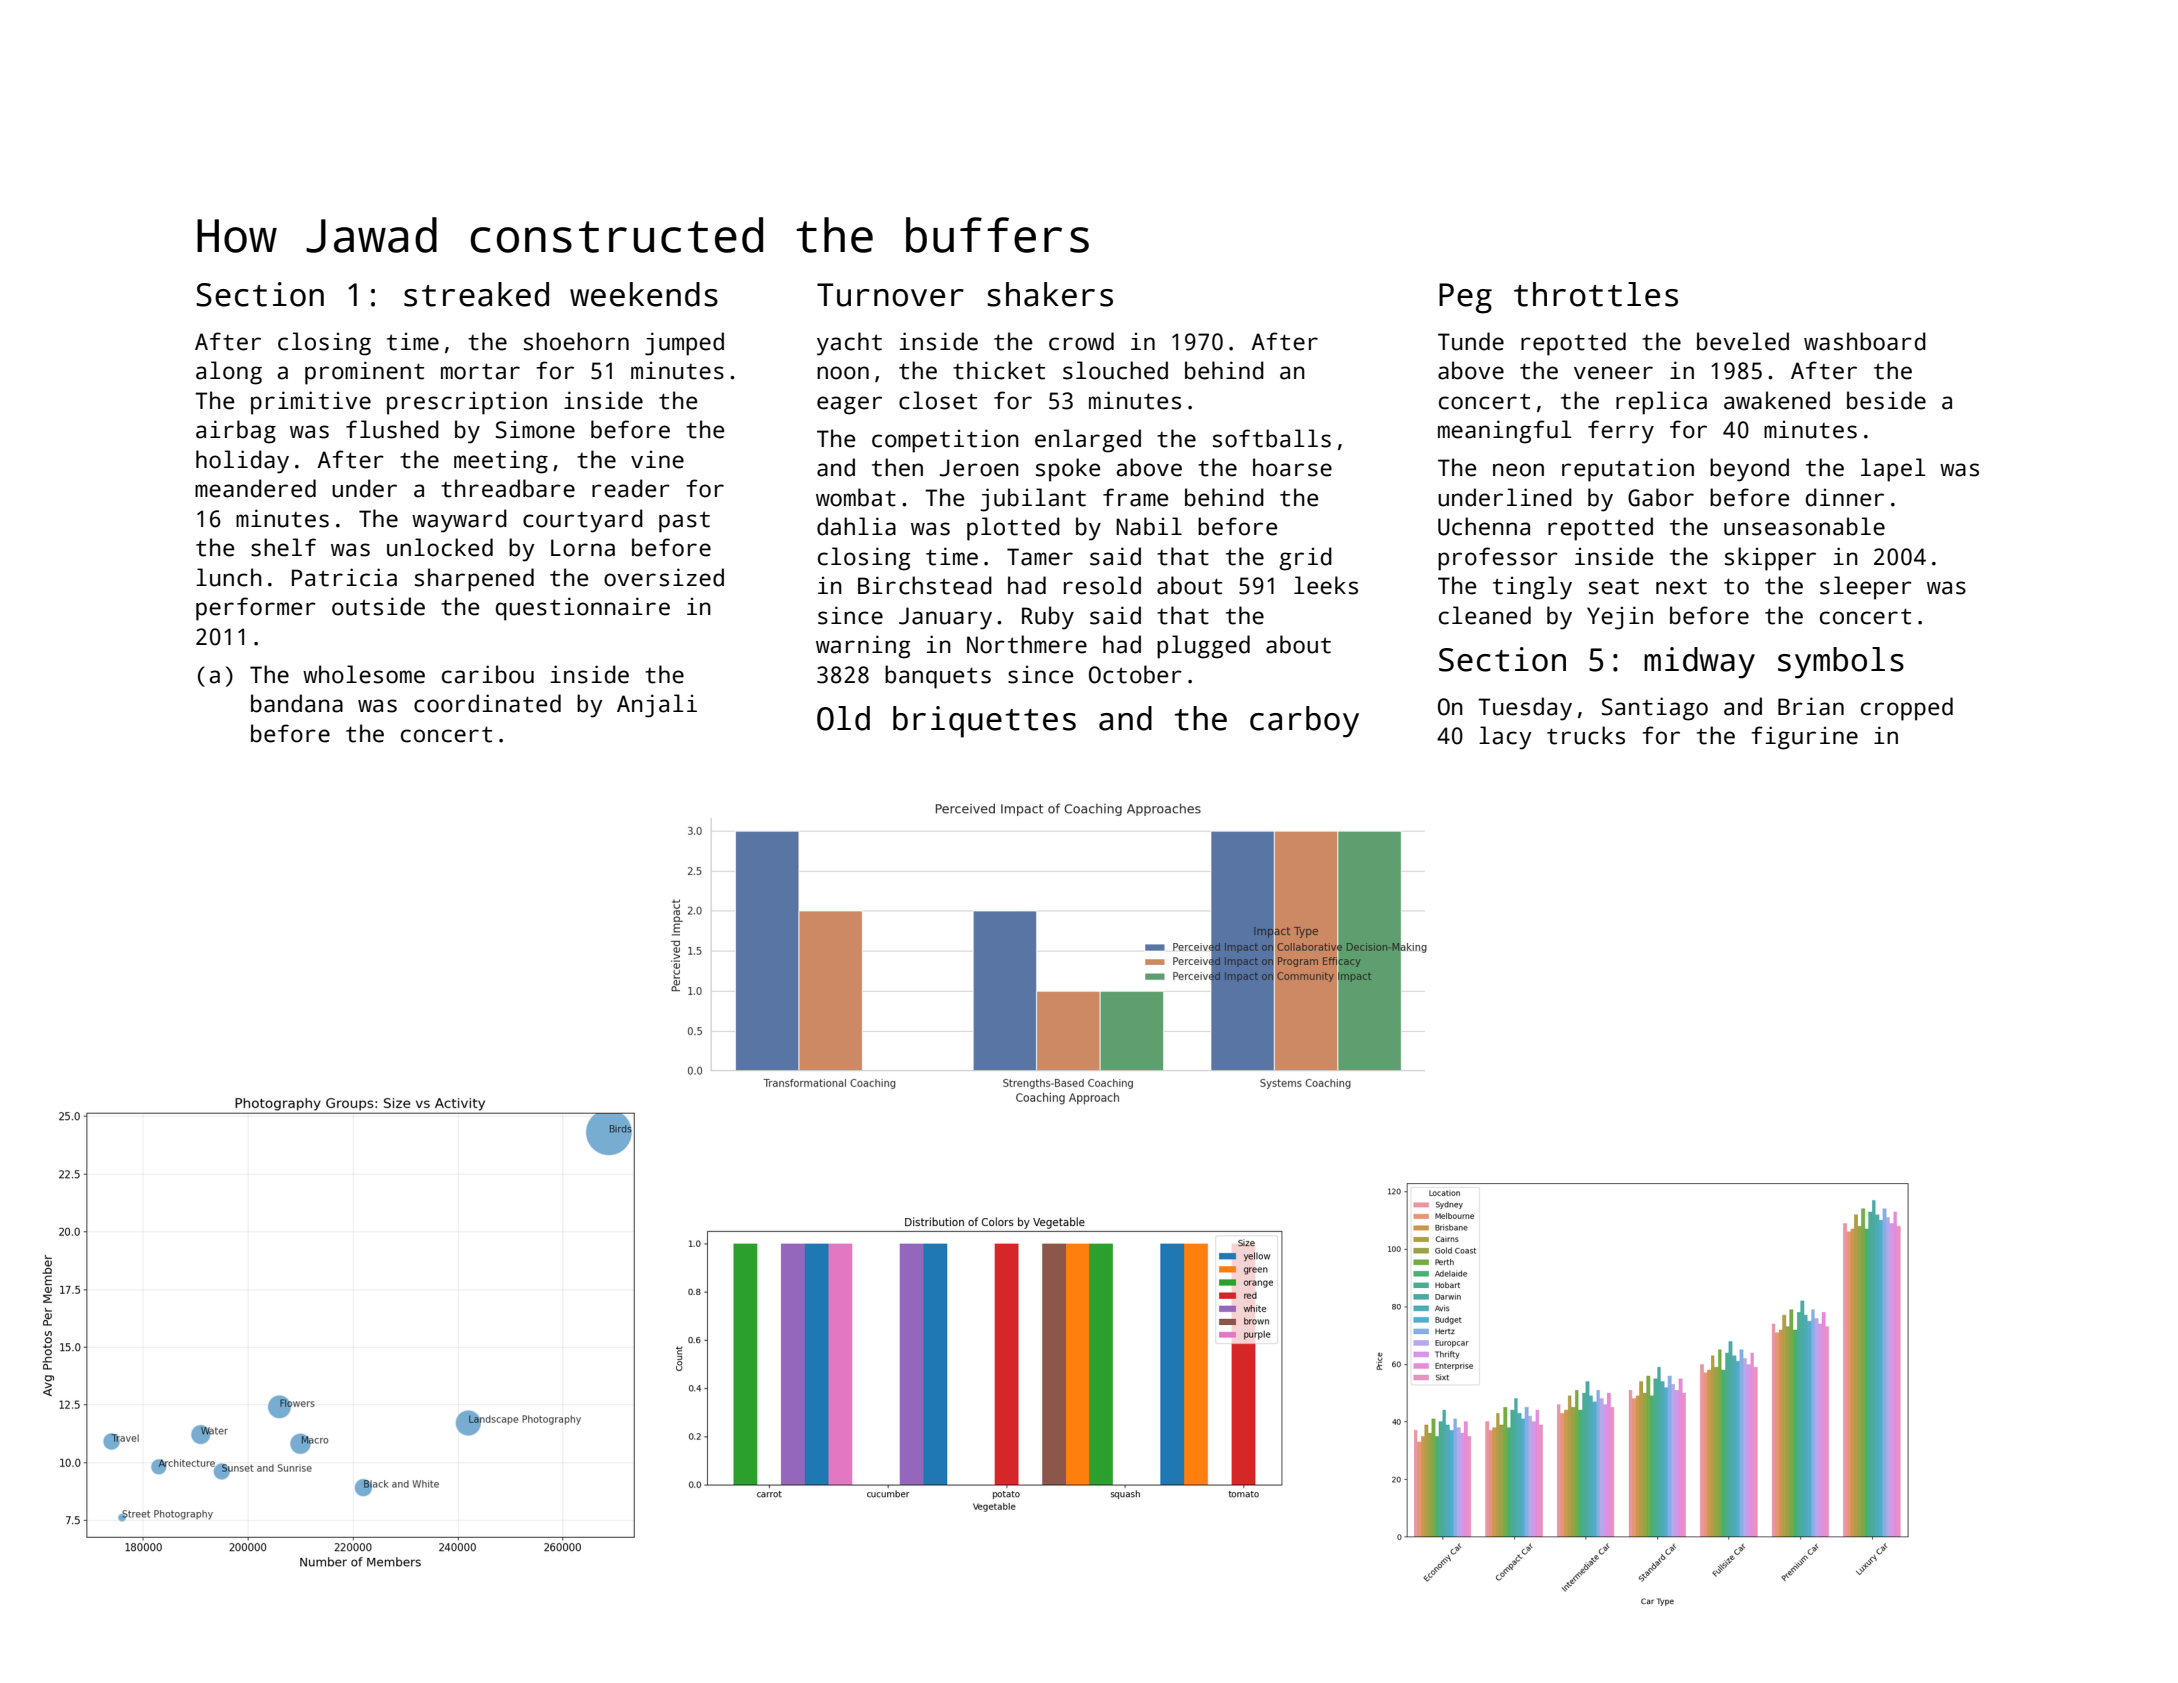  What do you see at coordinates (1596, 294) in the page?
I see `throttles` at bounding box center [1596, 294].
